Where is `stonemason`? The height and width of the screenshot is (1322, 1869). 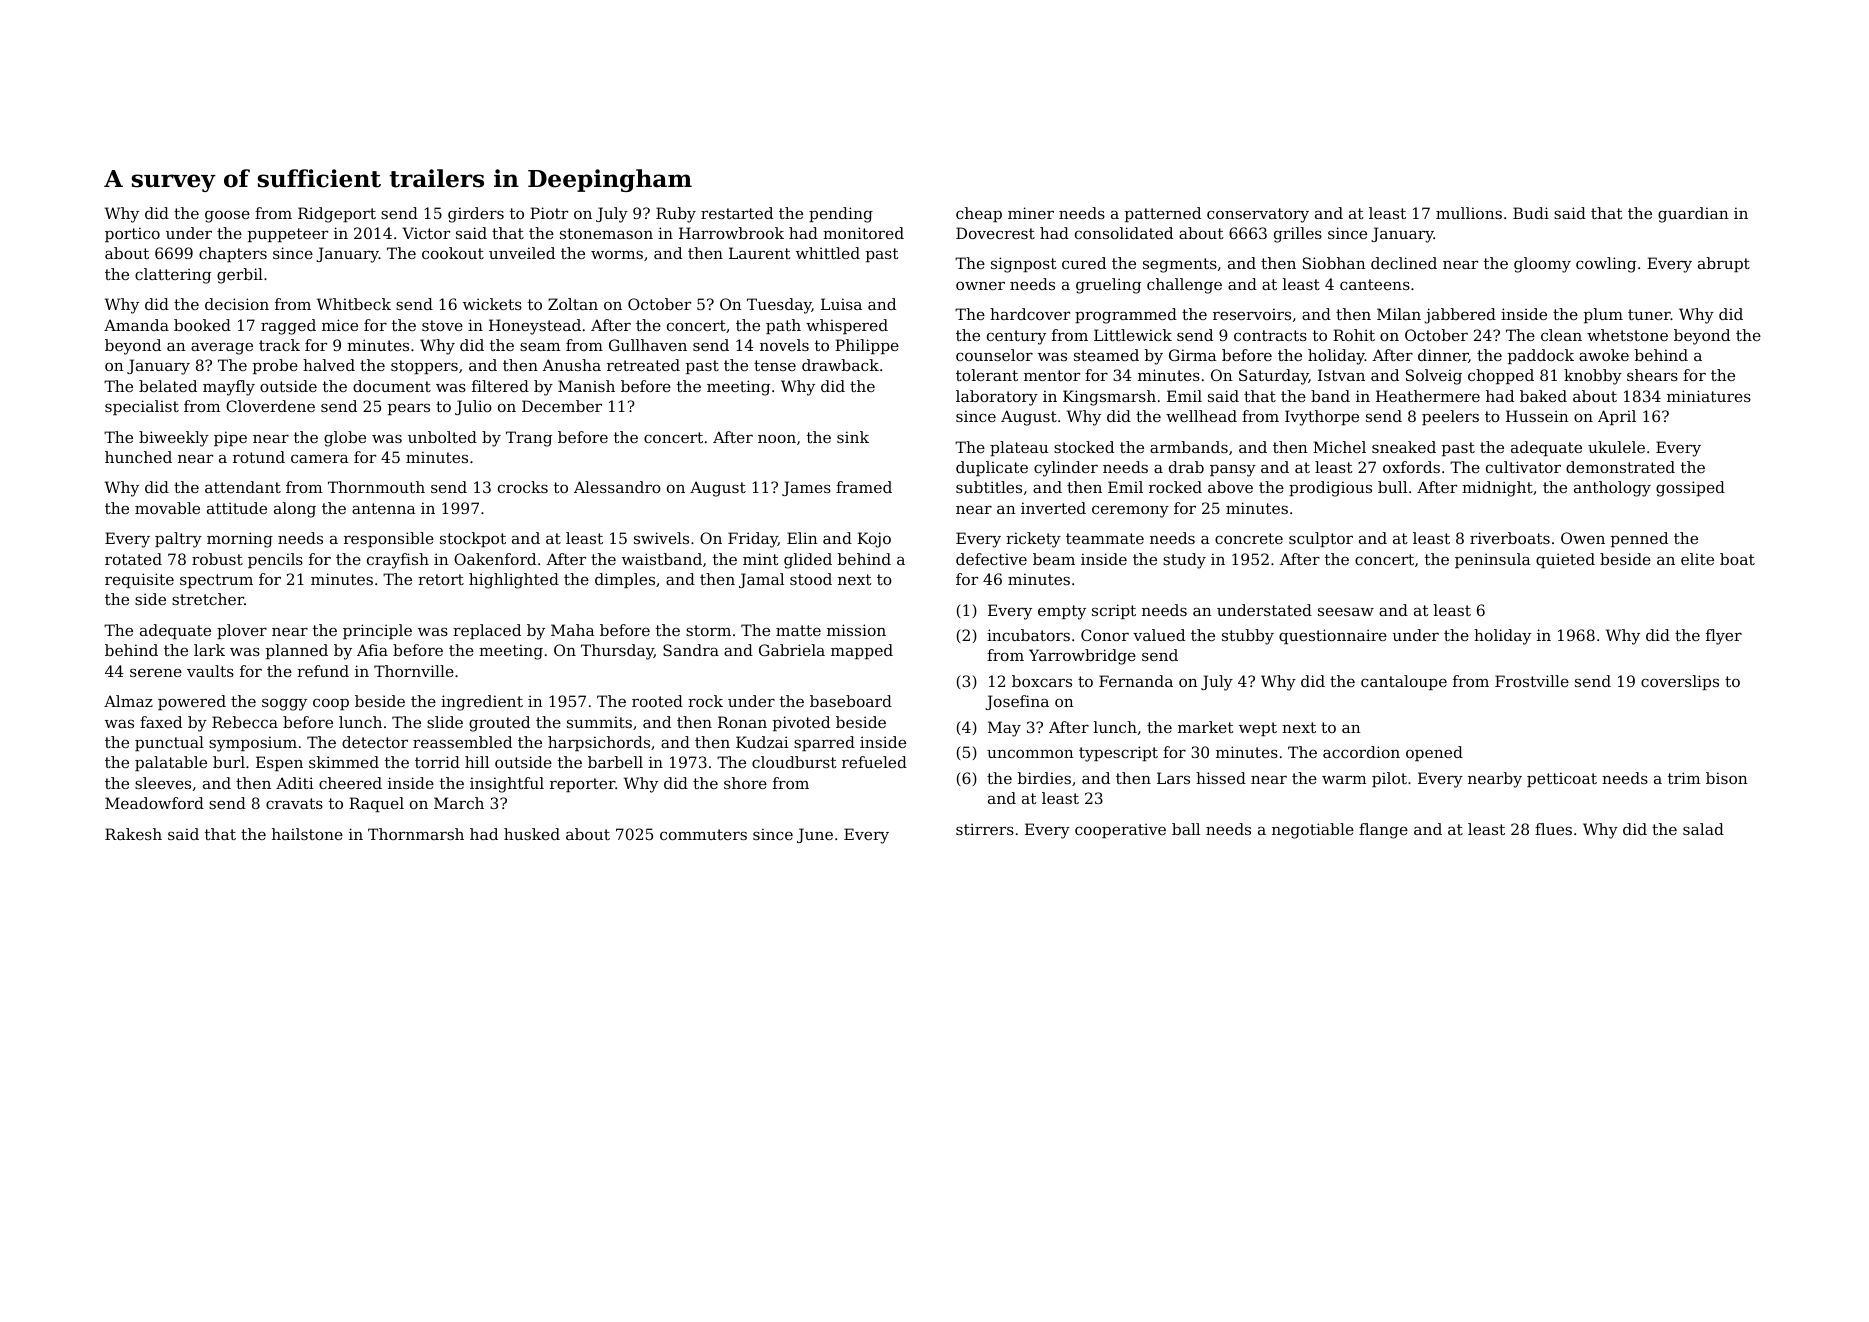
stonemason is located at coordinates (606, 233).
